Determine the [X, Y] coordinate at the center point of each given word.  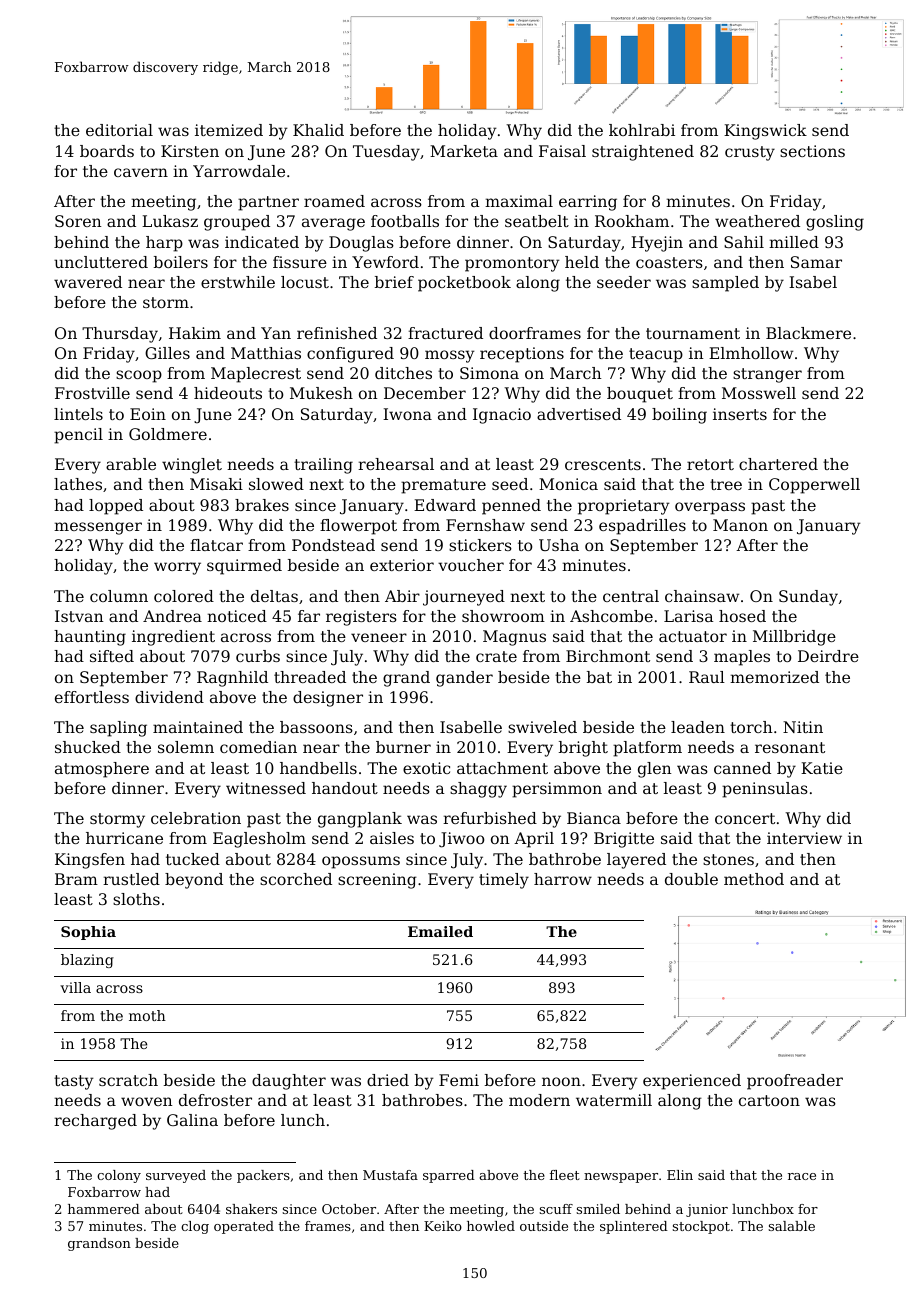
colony [119, 1176]
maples [742, 658]
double [691, 879]
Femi [459, 1080]
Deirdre [828, 656]
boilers [181, 262]
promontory [512, 264]
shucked [88, 747]
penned [511, 507]
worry [177, 568]
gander [464, 679]
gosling [835, 223]
